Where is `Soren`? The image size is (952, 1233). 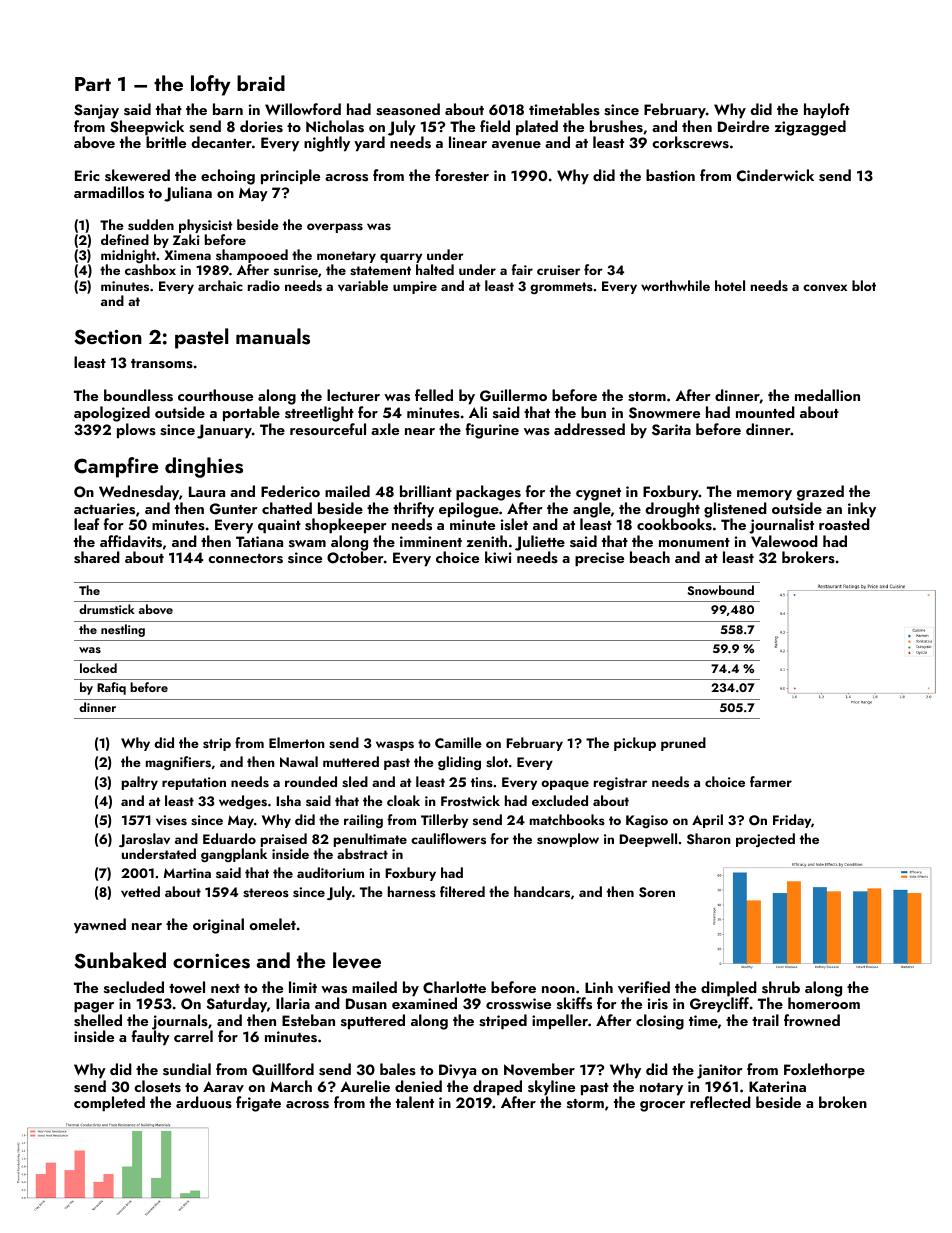 Soren is located at coordinates (657, 892).
